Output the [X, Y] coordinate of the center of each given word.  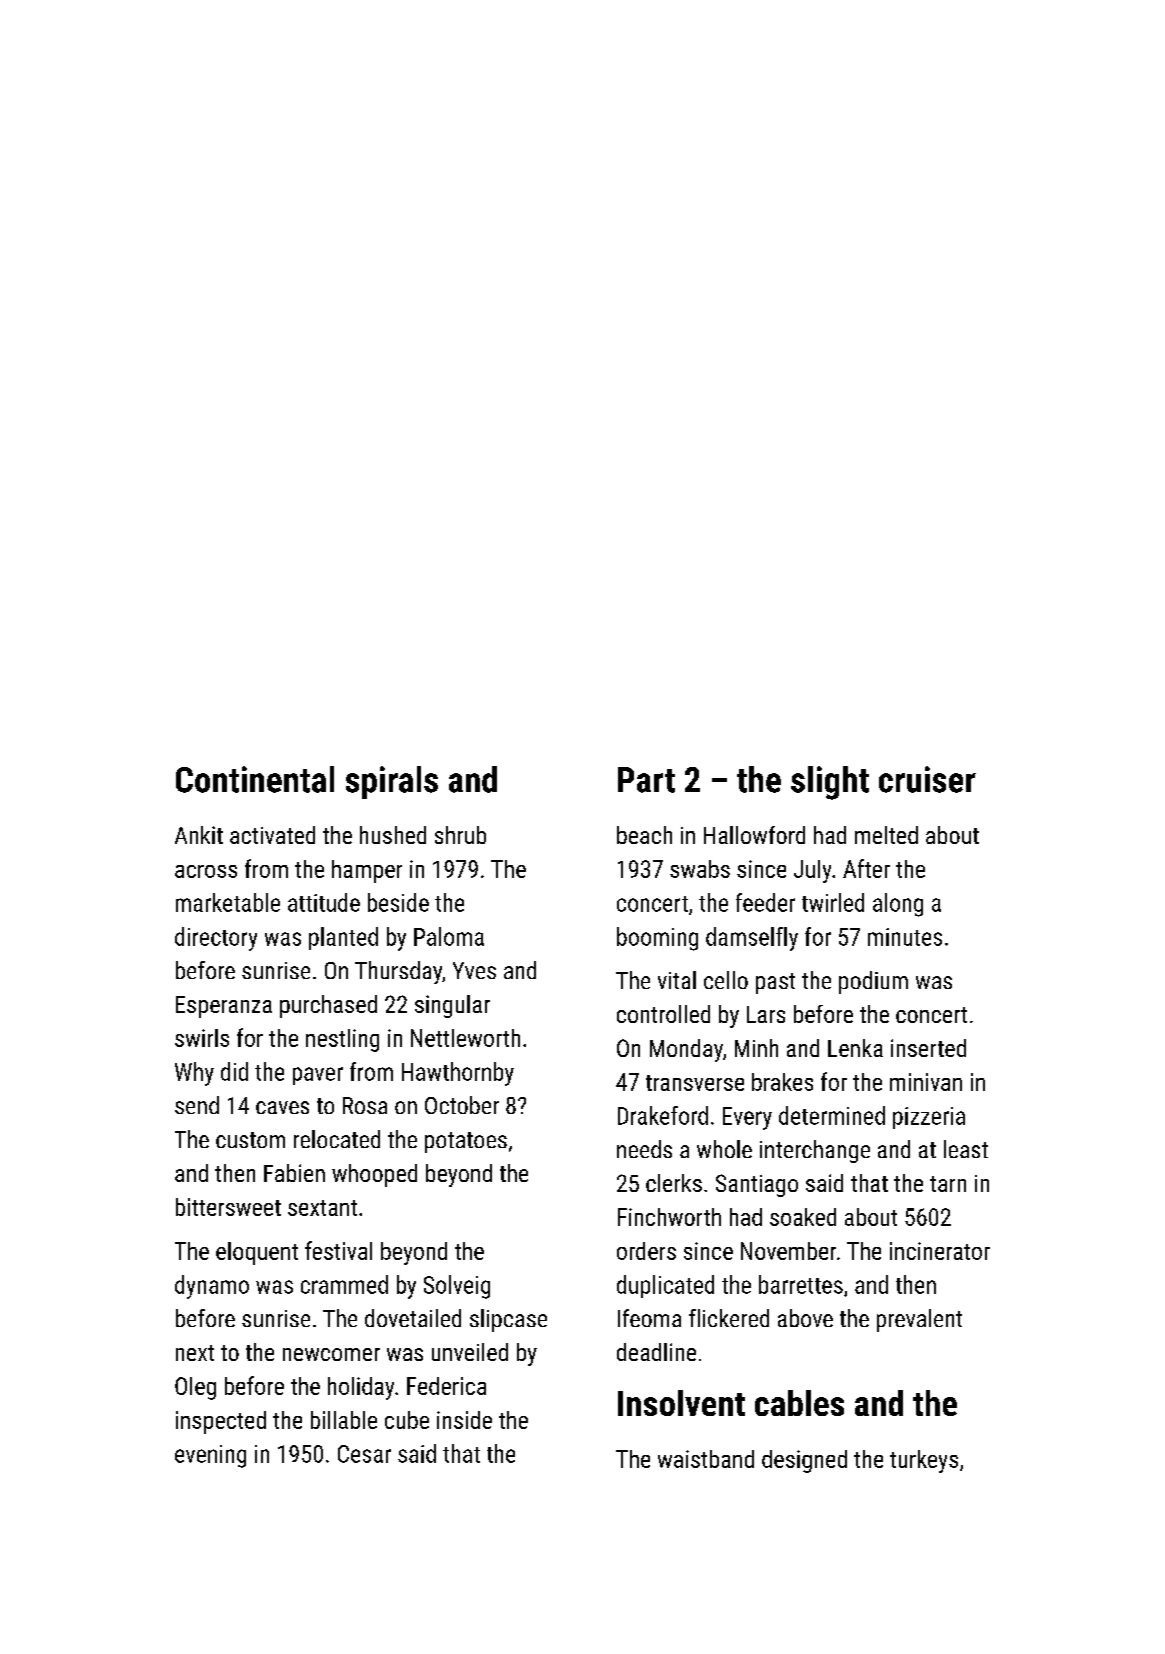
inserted [928, 1048]
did [234, 1071]
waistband [706, 1459]
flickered [729, 1318]
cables [799, 1403]
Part [646, 780]
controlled [663, 1014]
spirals [392, 782]
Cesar [364, 1454]
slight [830, 783]
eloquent [257, 1253]
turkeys [924, 1461]
